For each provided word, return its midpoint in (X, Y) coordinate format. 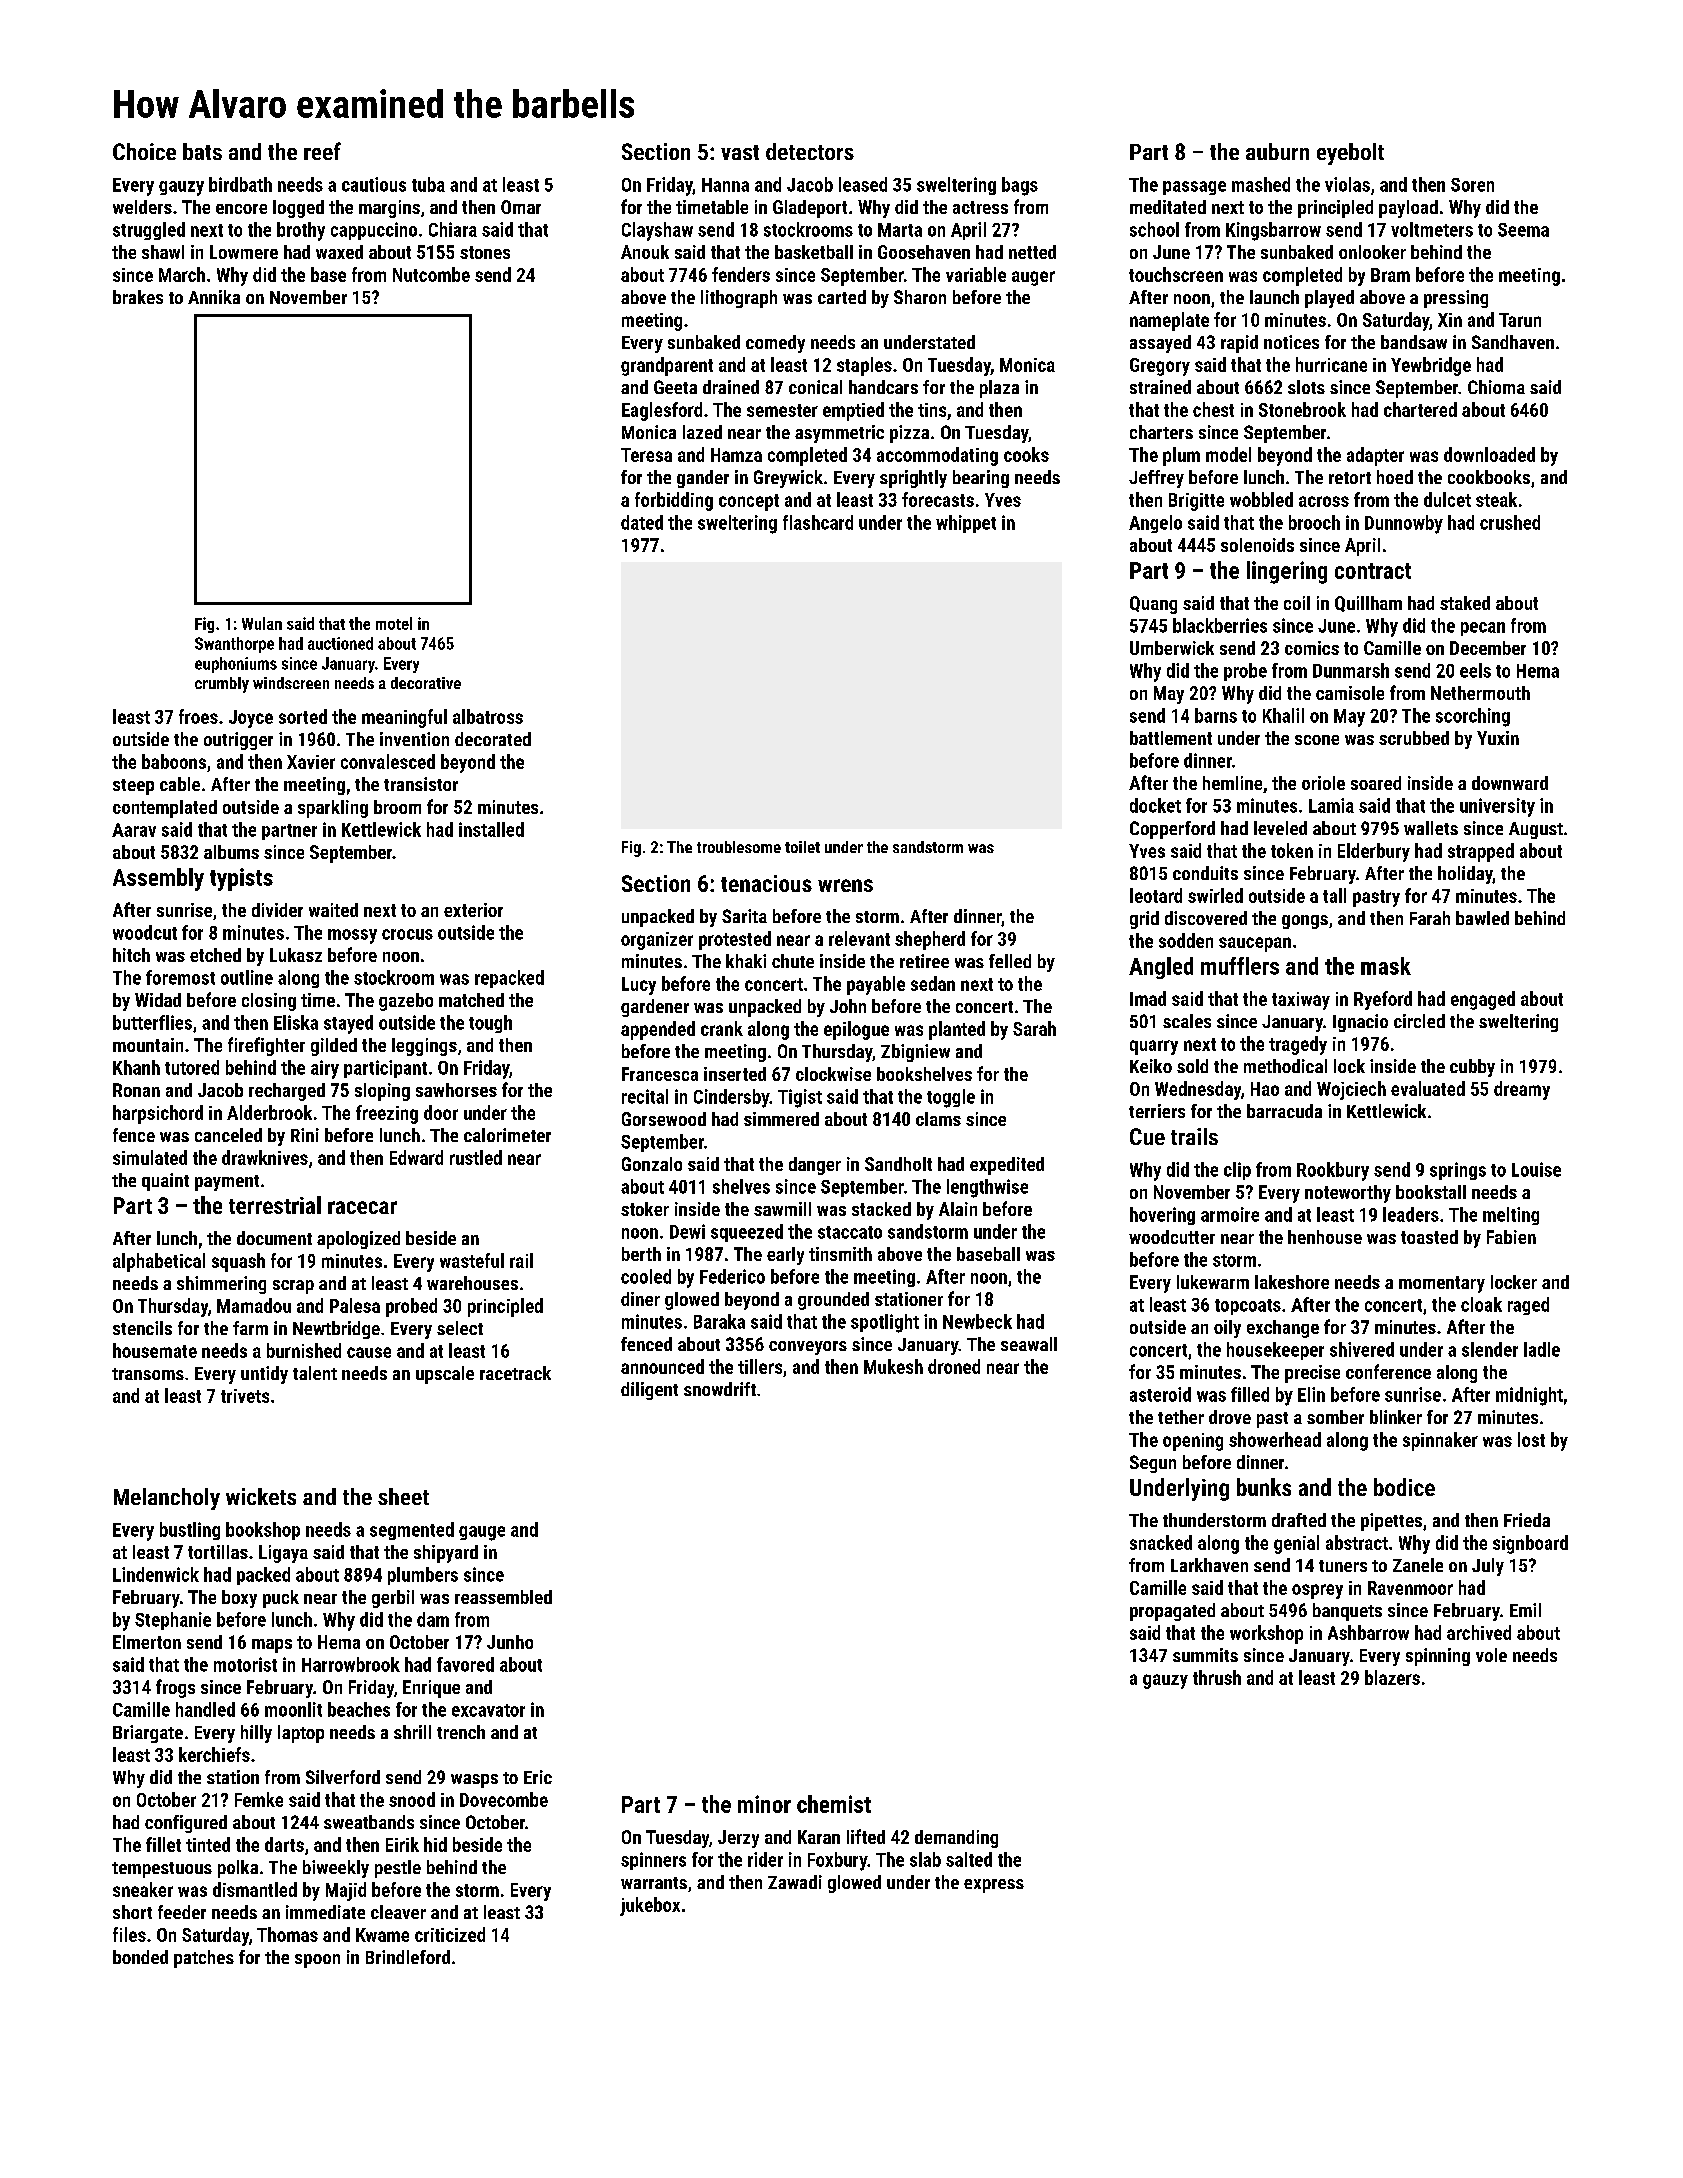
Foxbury (837, 1861)
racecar (362, 1207)
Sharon (920, 297)
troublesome (739, 847)
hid (435, 1844)
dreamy (1522, 1090)
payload (1408, 209)
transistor (421, 784)
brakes (138, 297)
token (1292, 850)
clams (938, 1119)
